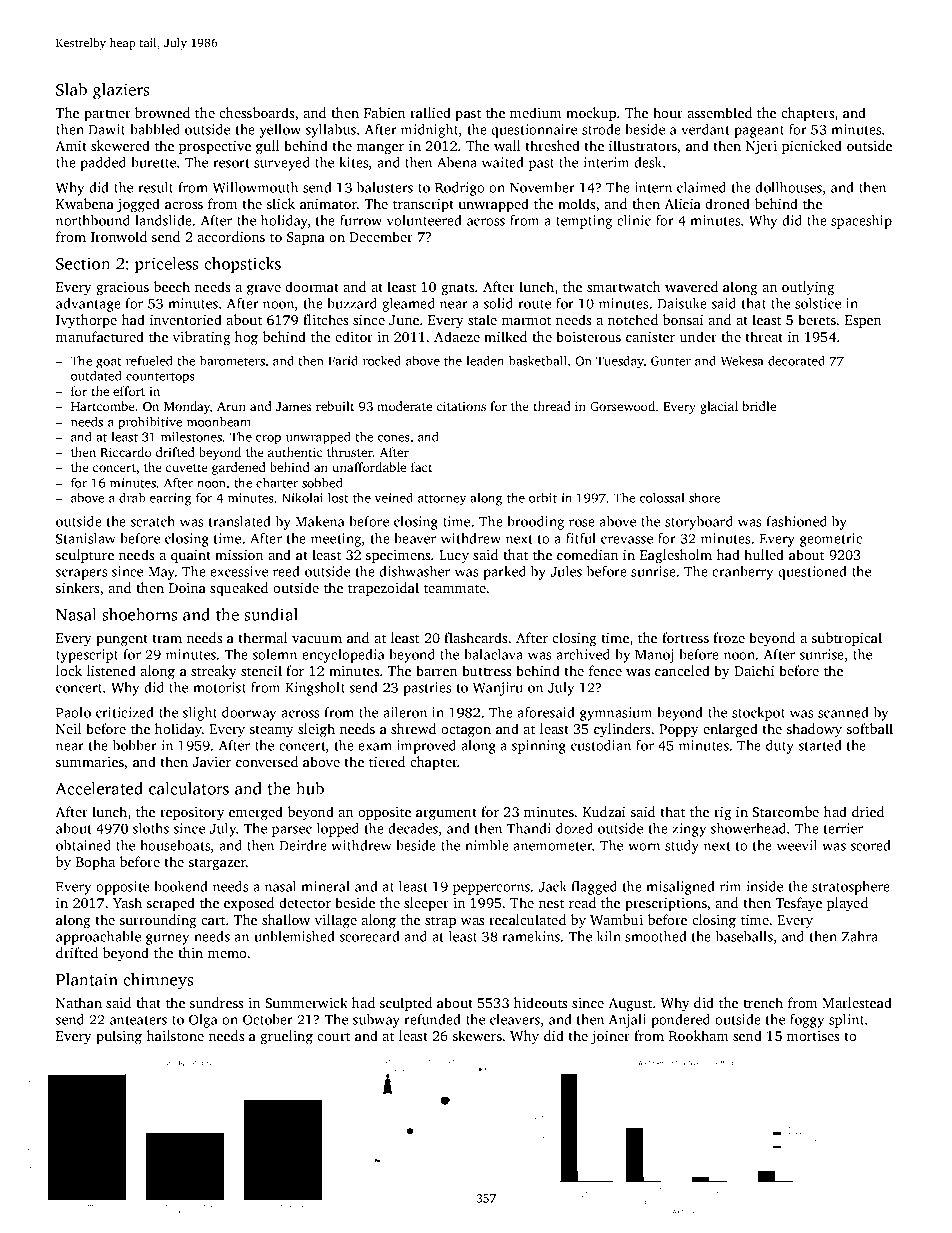 This document has width=952, height=1233. I want to click on Jules, so click(566, 571).
